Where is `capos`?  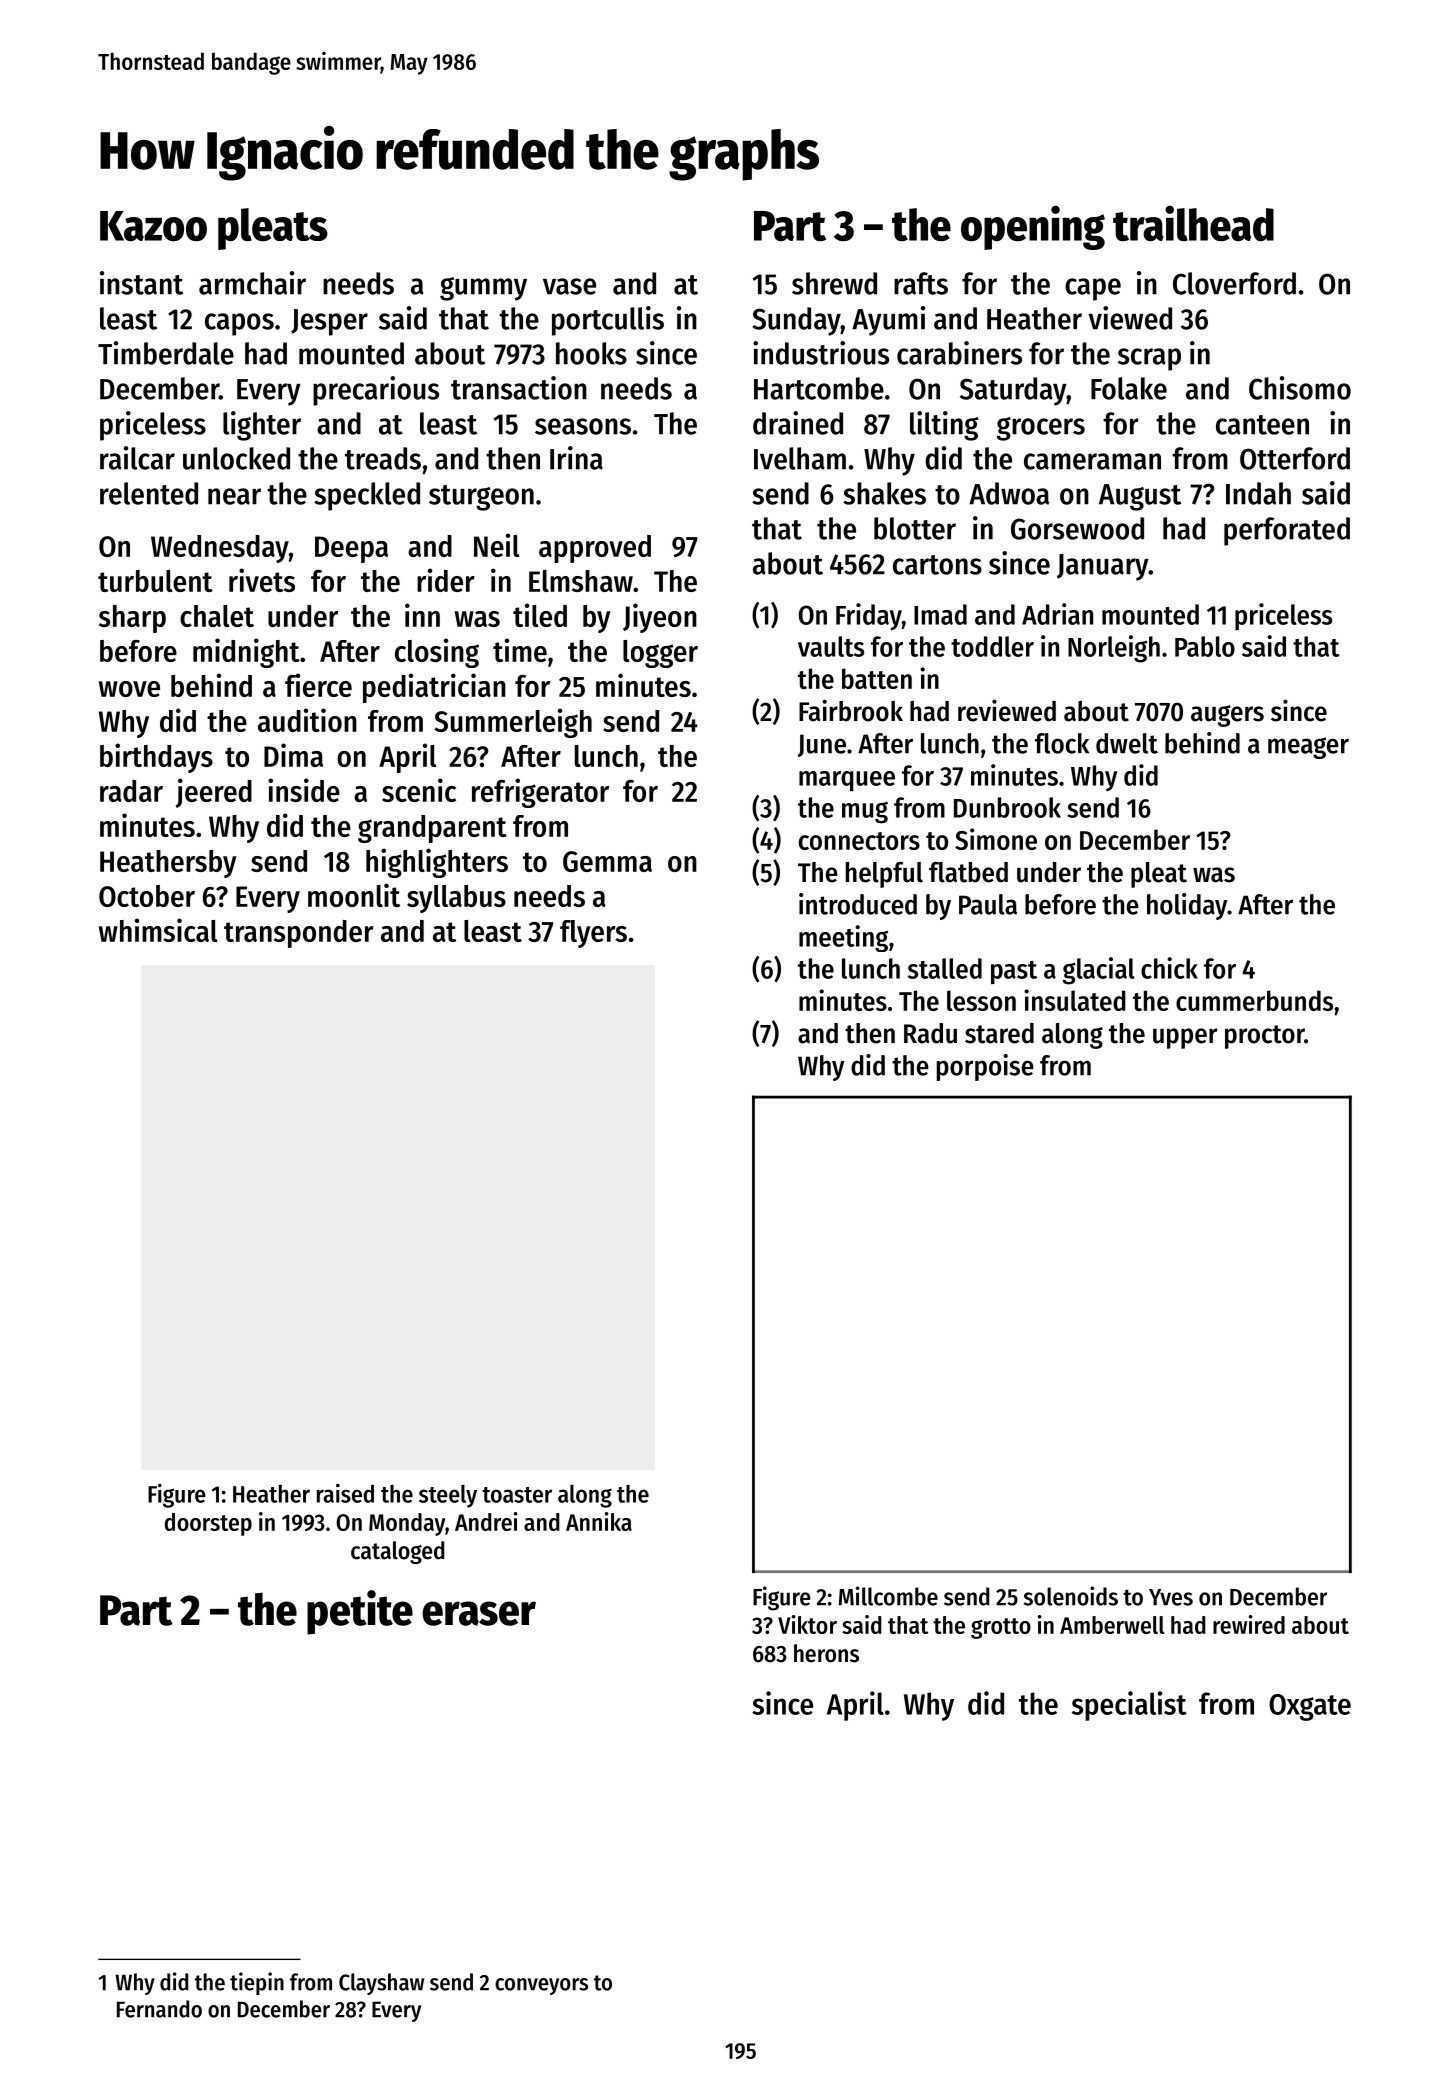
capos is located at coordinates (239, 324).
